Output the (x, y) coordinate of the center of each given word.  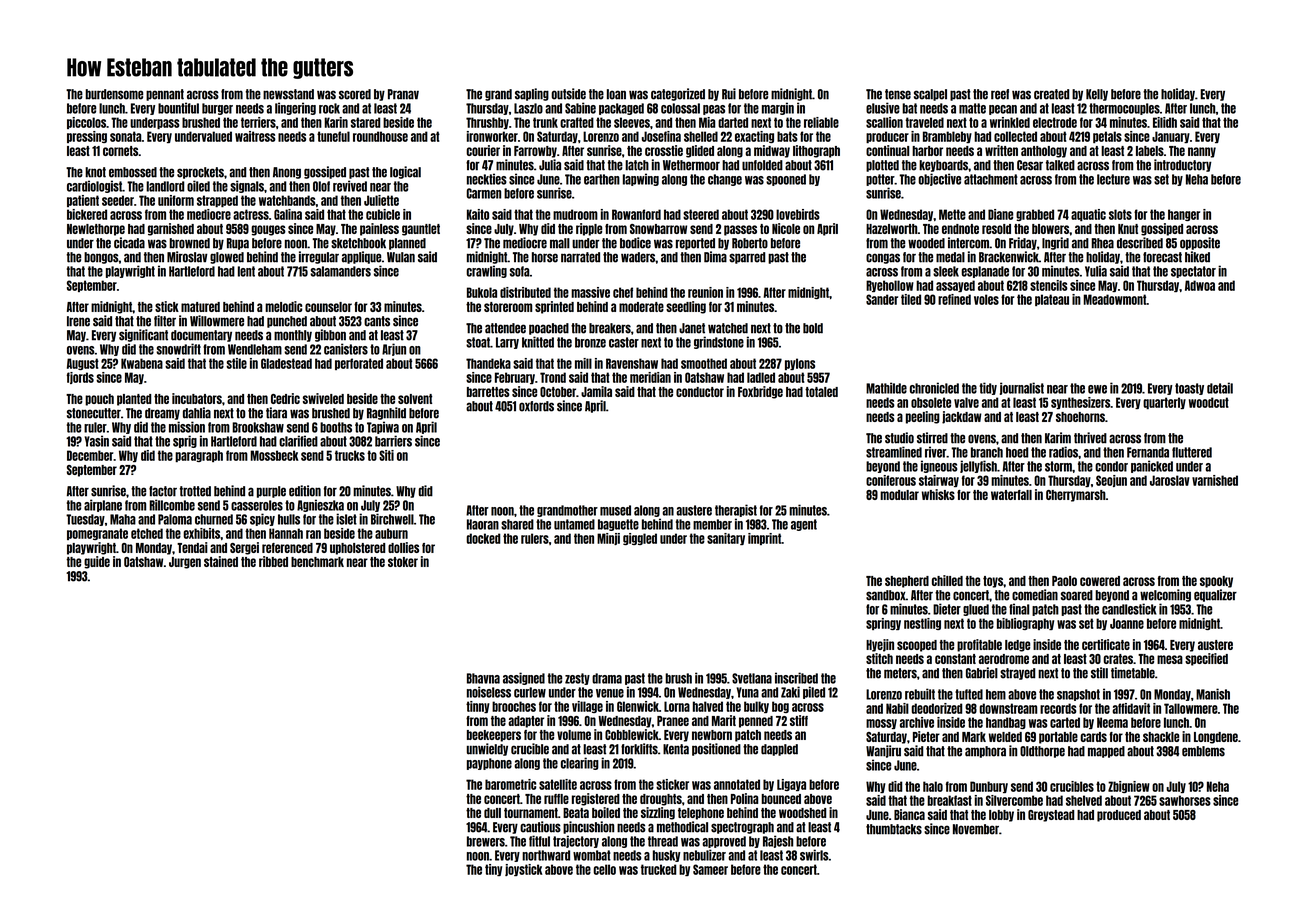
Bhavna (483, 678)
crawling (486, 271)
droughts (661, 800)
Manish (1213, 694)
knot (95, 172)
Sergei (244, 548)
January (1171, 137)
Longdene (1216, 738)
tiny (493, 870)
